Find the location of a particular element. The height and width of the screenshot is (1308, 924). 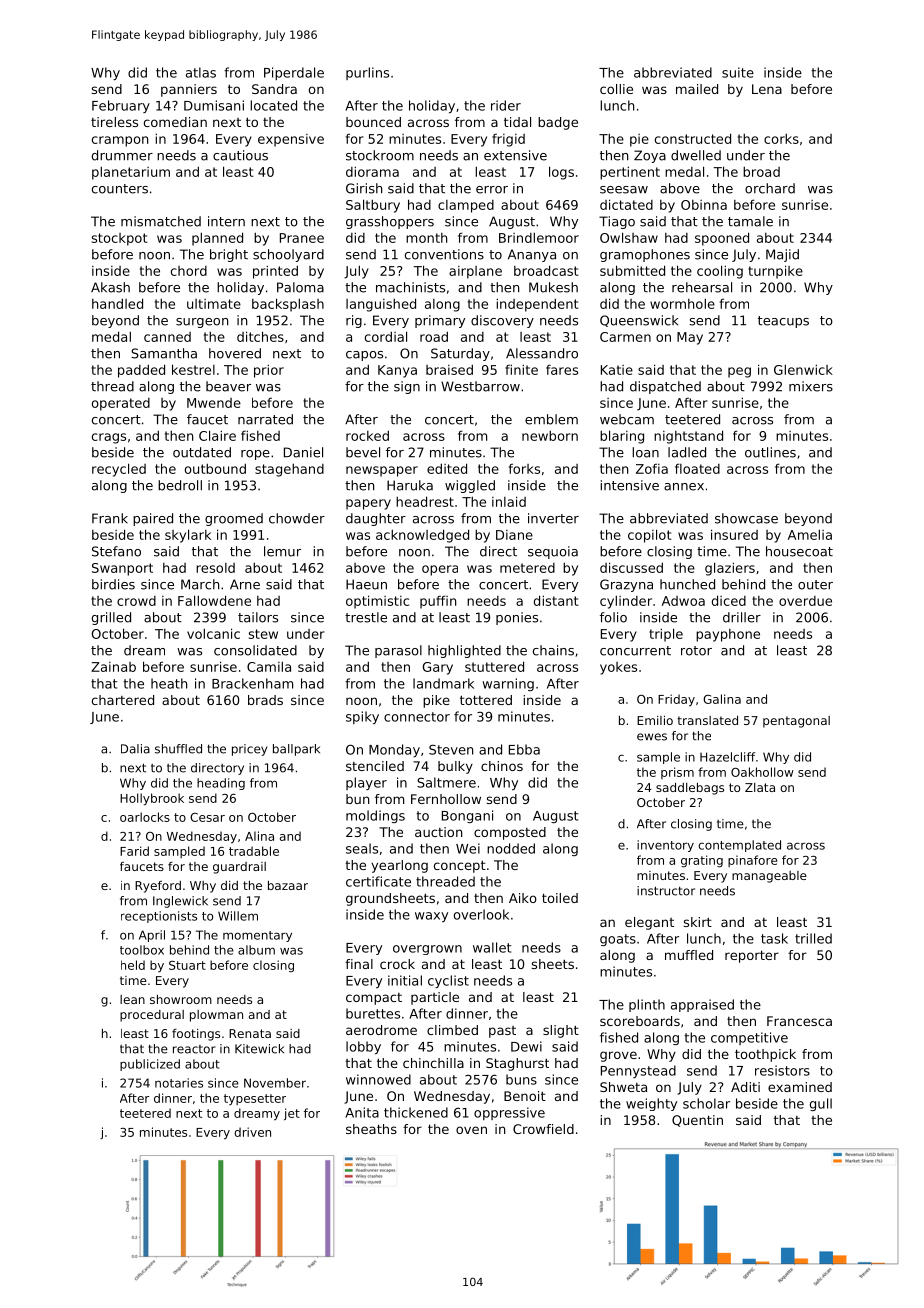

atlas is located at coordinates (201, 72).
